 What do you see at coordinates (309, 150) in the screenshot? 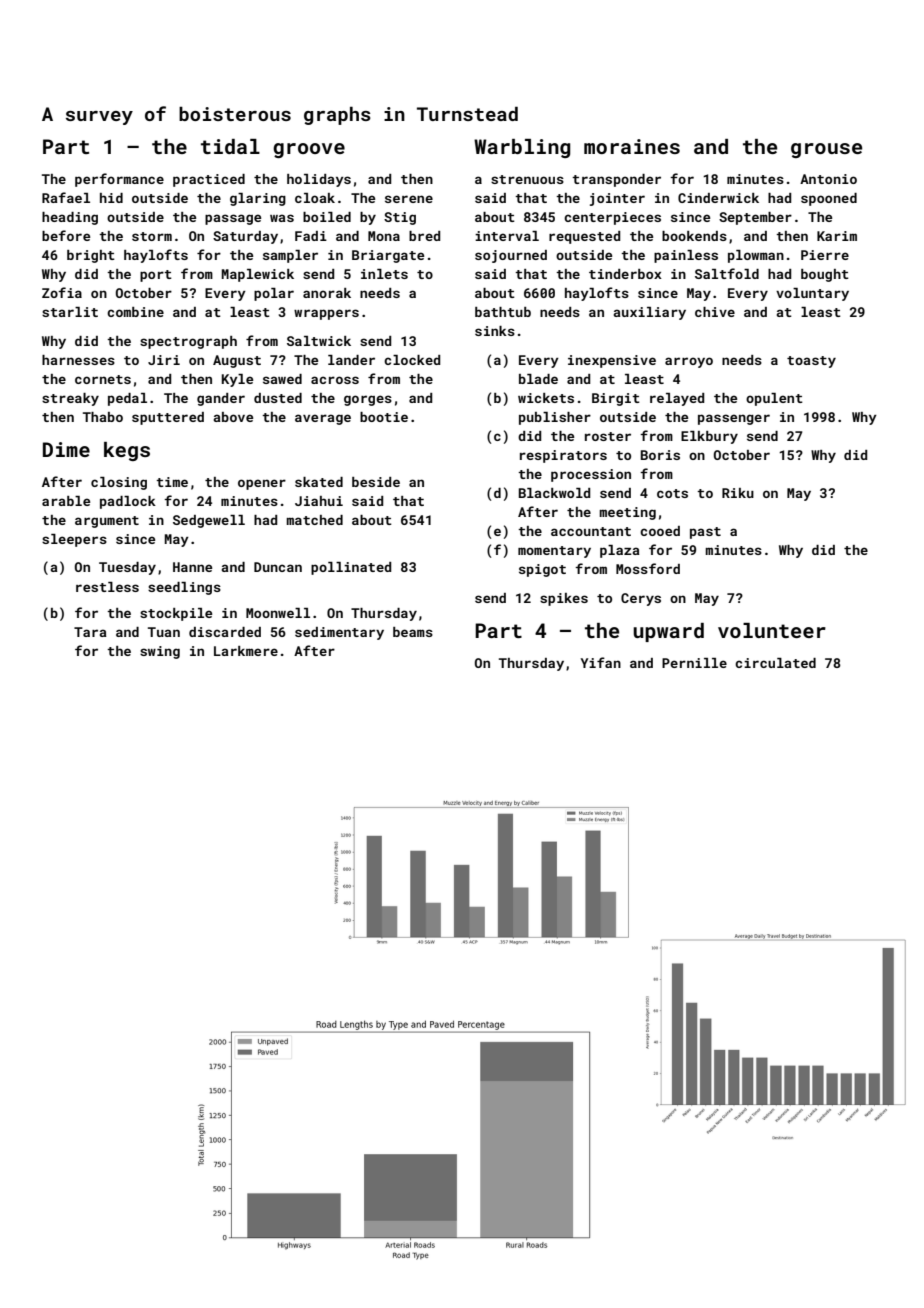
I see `groove` at bounding box center [309, 150].
